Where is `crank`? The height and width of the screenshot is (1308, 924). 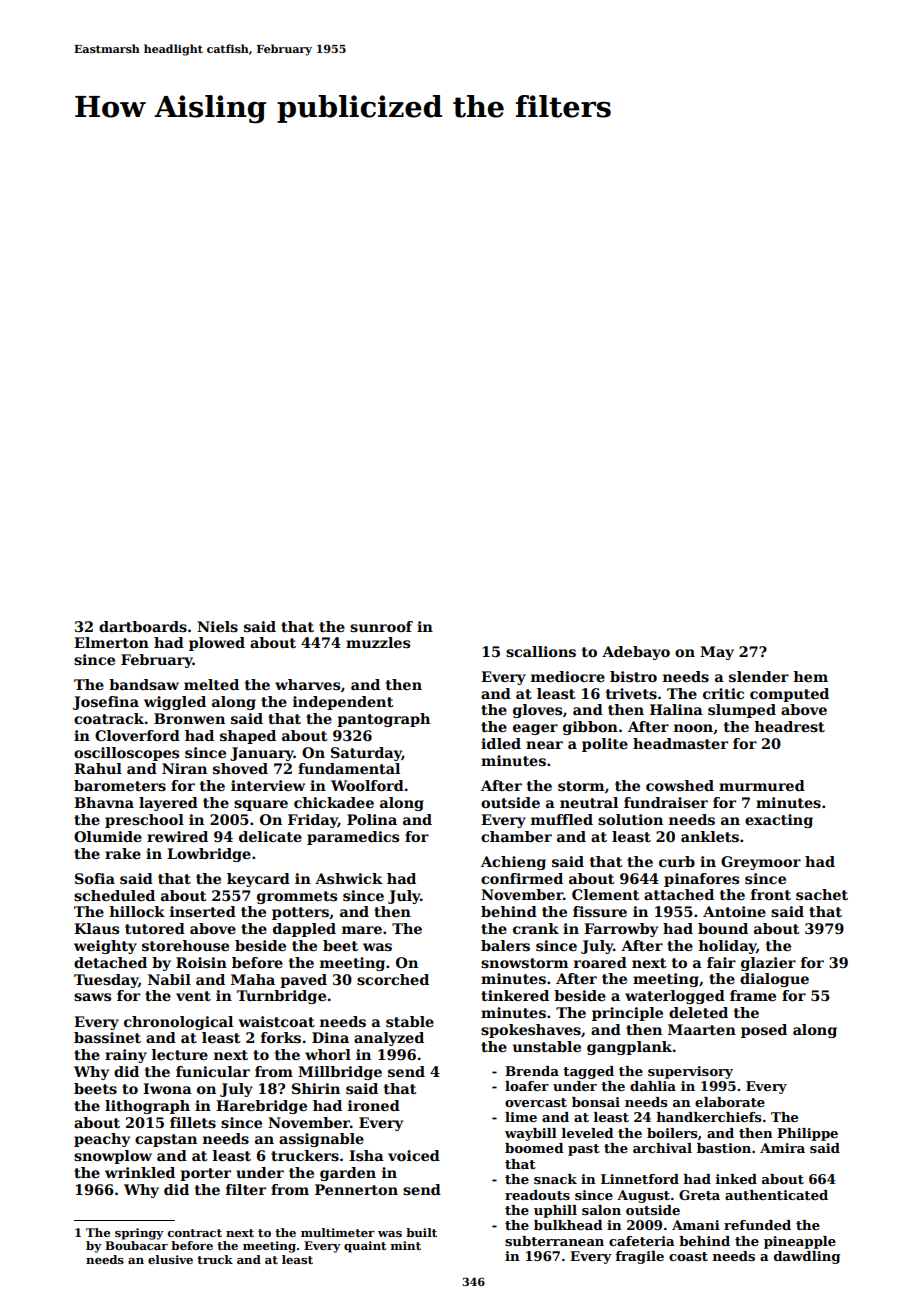
crank is located at coordinates (536, 928).
